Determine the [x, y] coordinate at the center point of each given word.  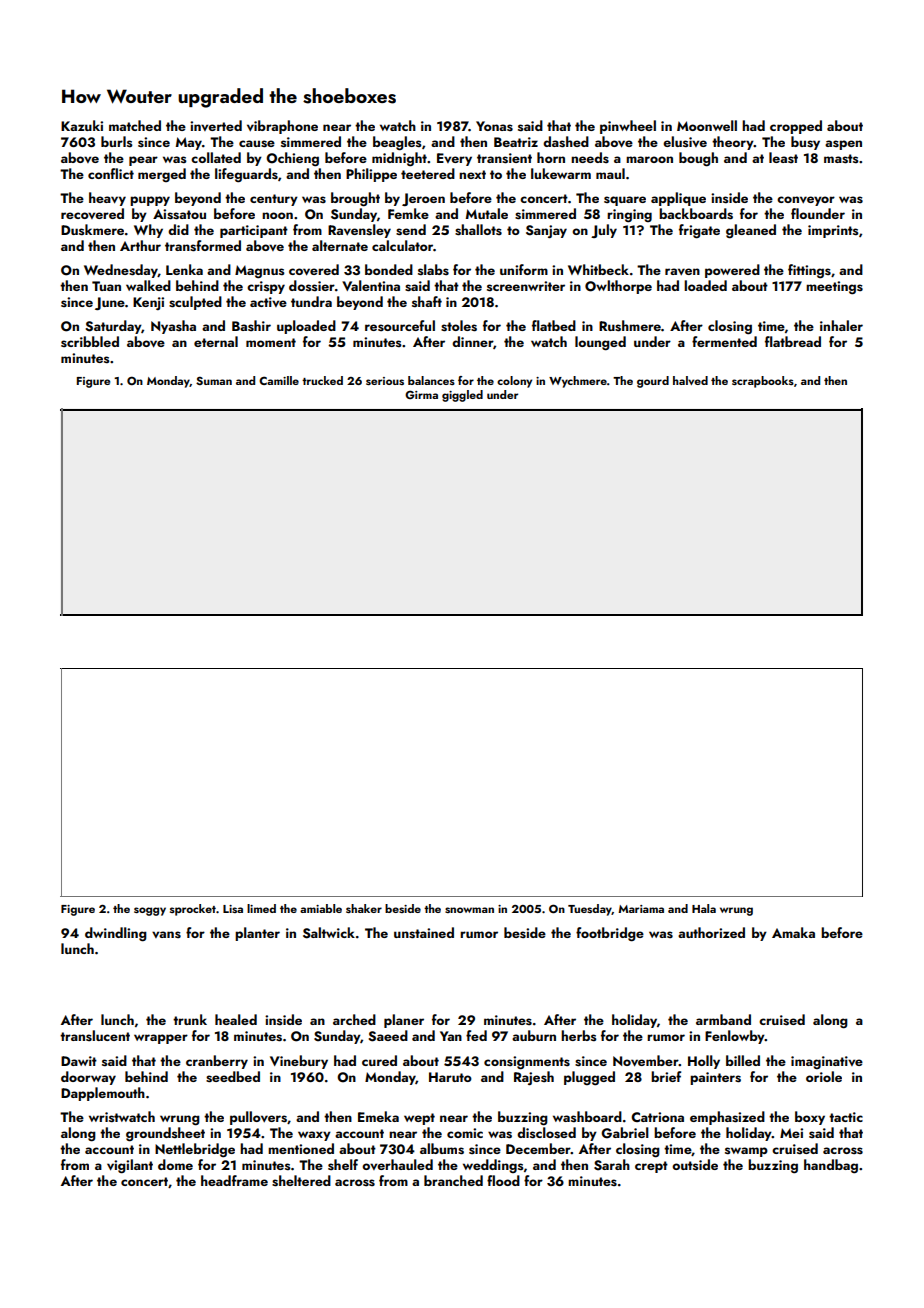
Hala [704, 908]
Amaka [793, 932]
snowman [469, 910]
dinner [472, 341]
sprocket [193, 910]
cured [379, 1060]
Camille [279, 380]
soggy [150, 911]
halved [690, 380]
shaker [364, 908]
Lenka [184, 269]
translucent [95, 1036]
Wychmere [578, 382]
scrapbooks [763, 382]
